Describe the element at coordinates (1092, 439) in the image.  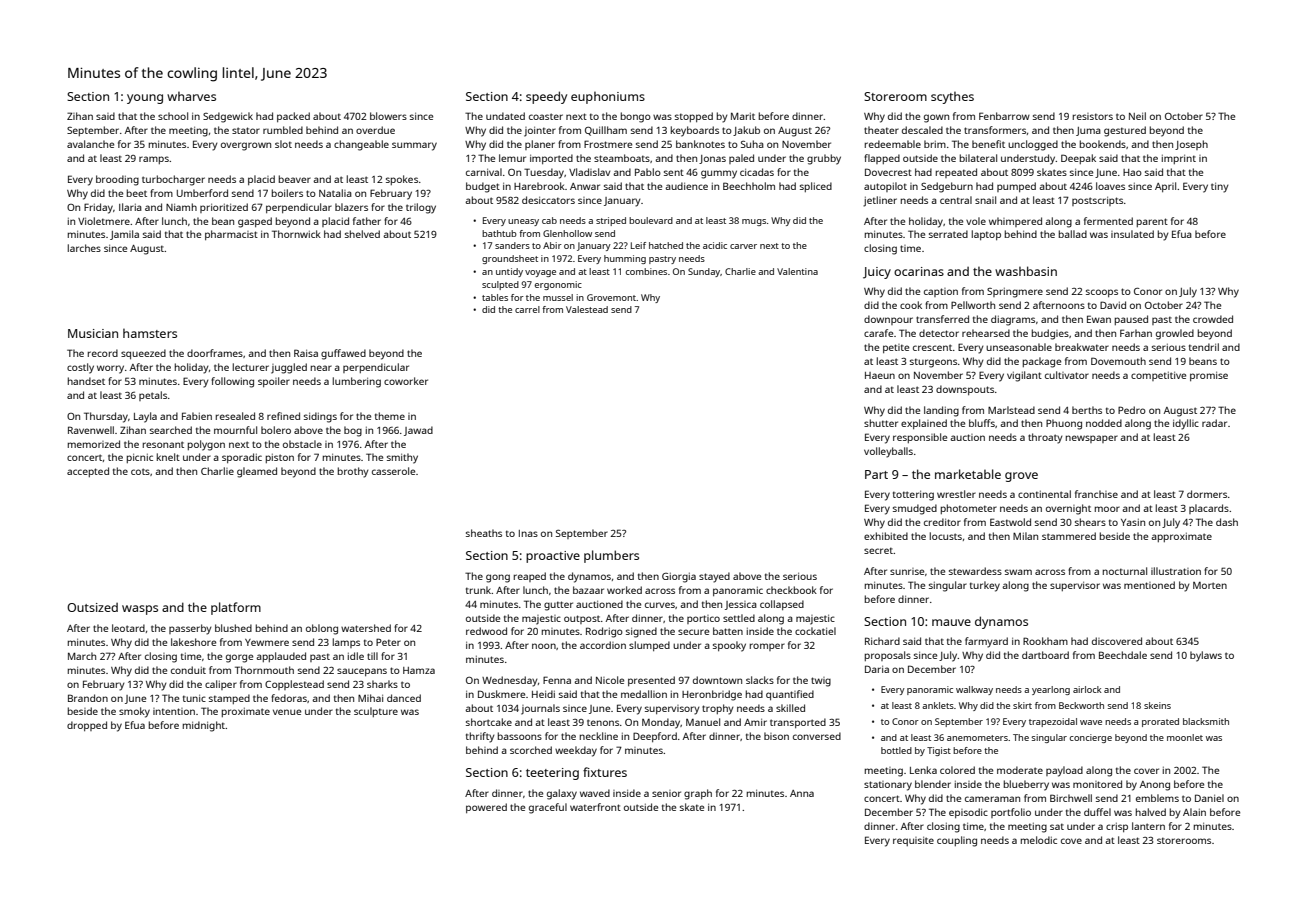
I see `newspaper` at that location.
